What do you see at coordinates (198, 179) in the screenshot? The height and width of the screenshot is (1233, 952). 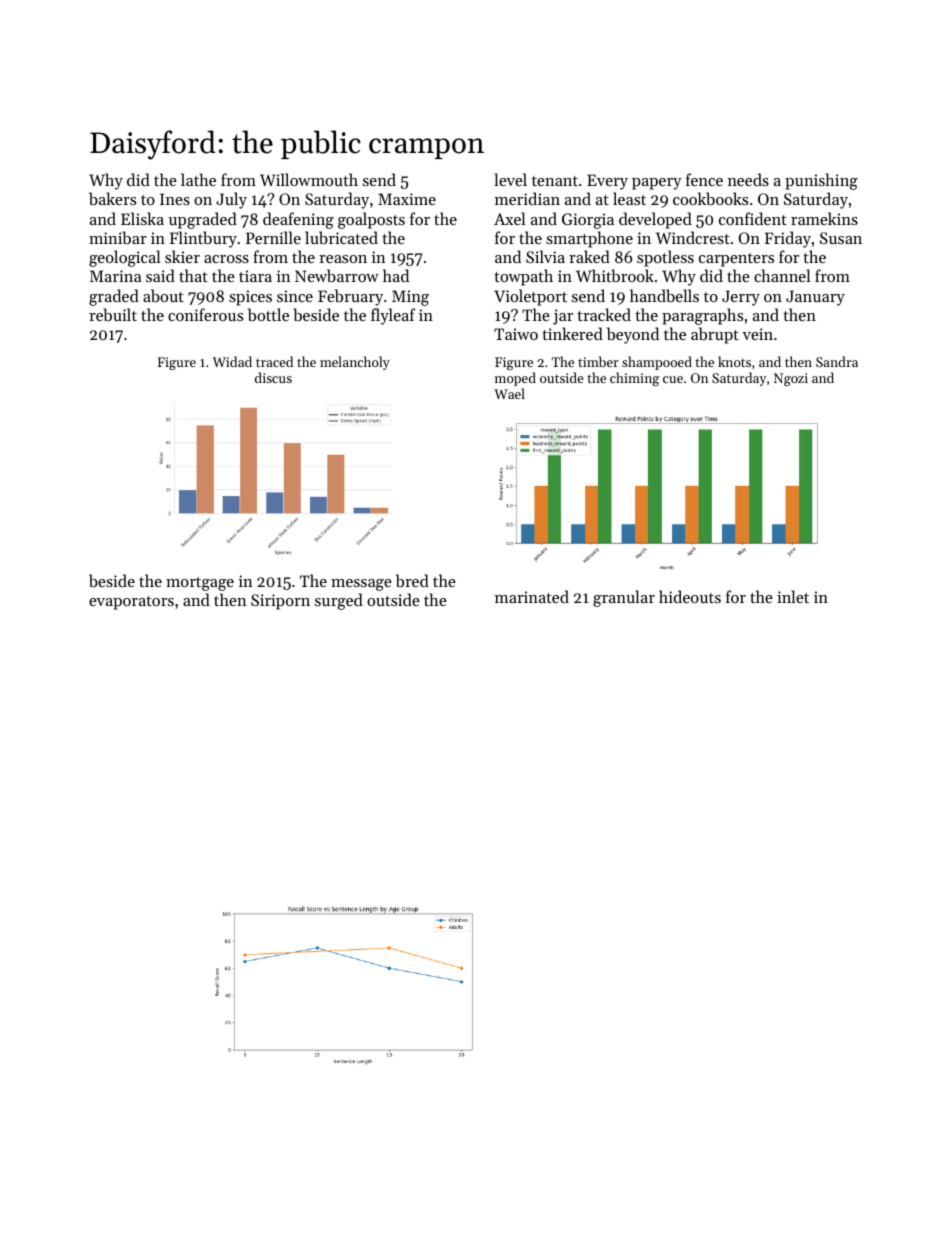 I see `lathe` at bounding box center [198, 179].
